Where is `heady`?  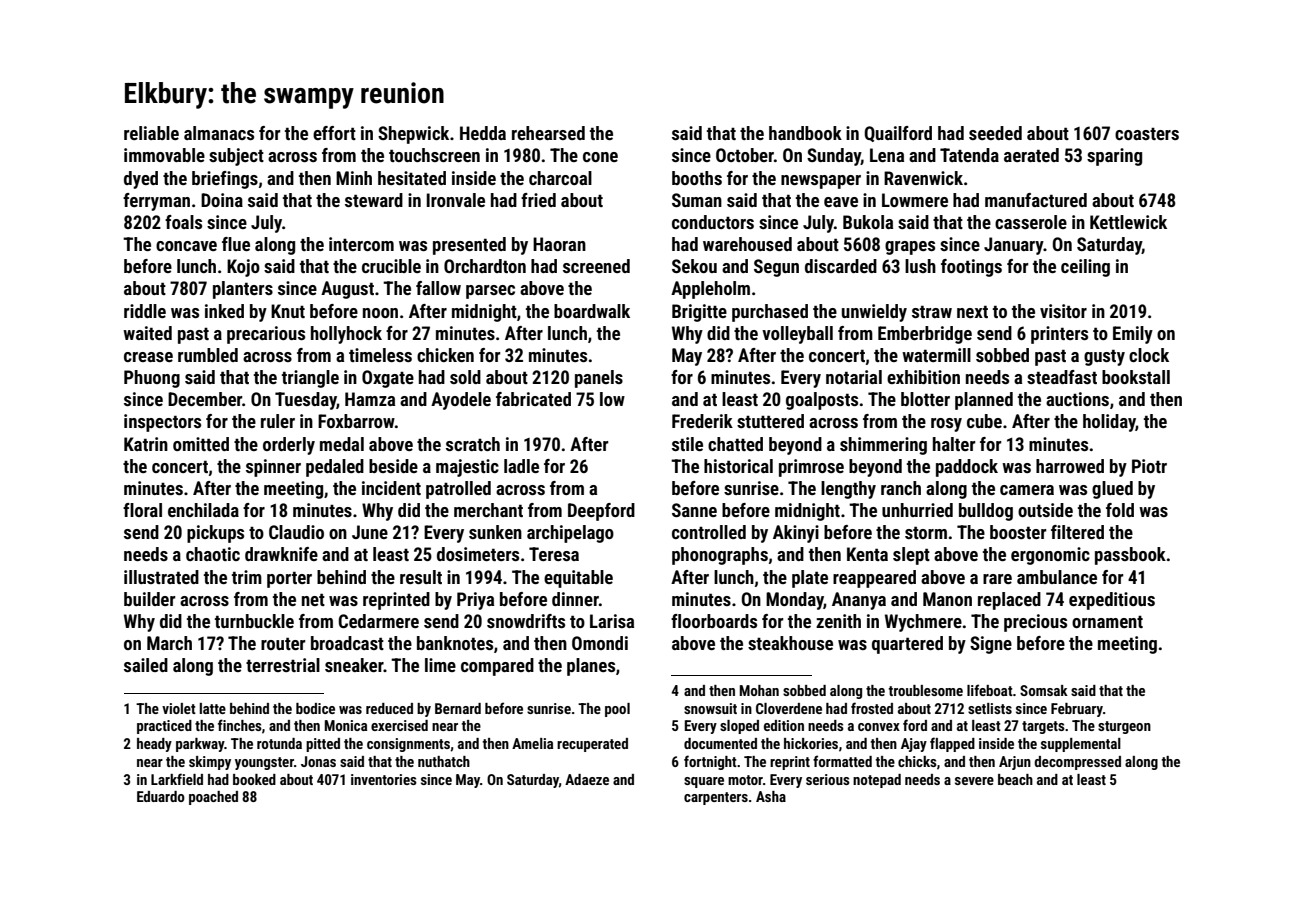 heady is located at coordinates (154, 745).
